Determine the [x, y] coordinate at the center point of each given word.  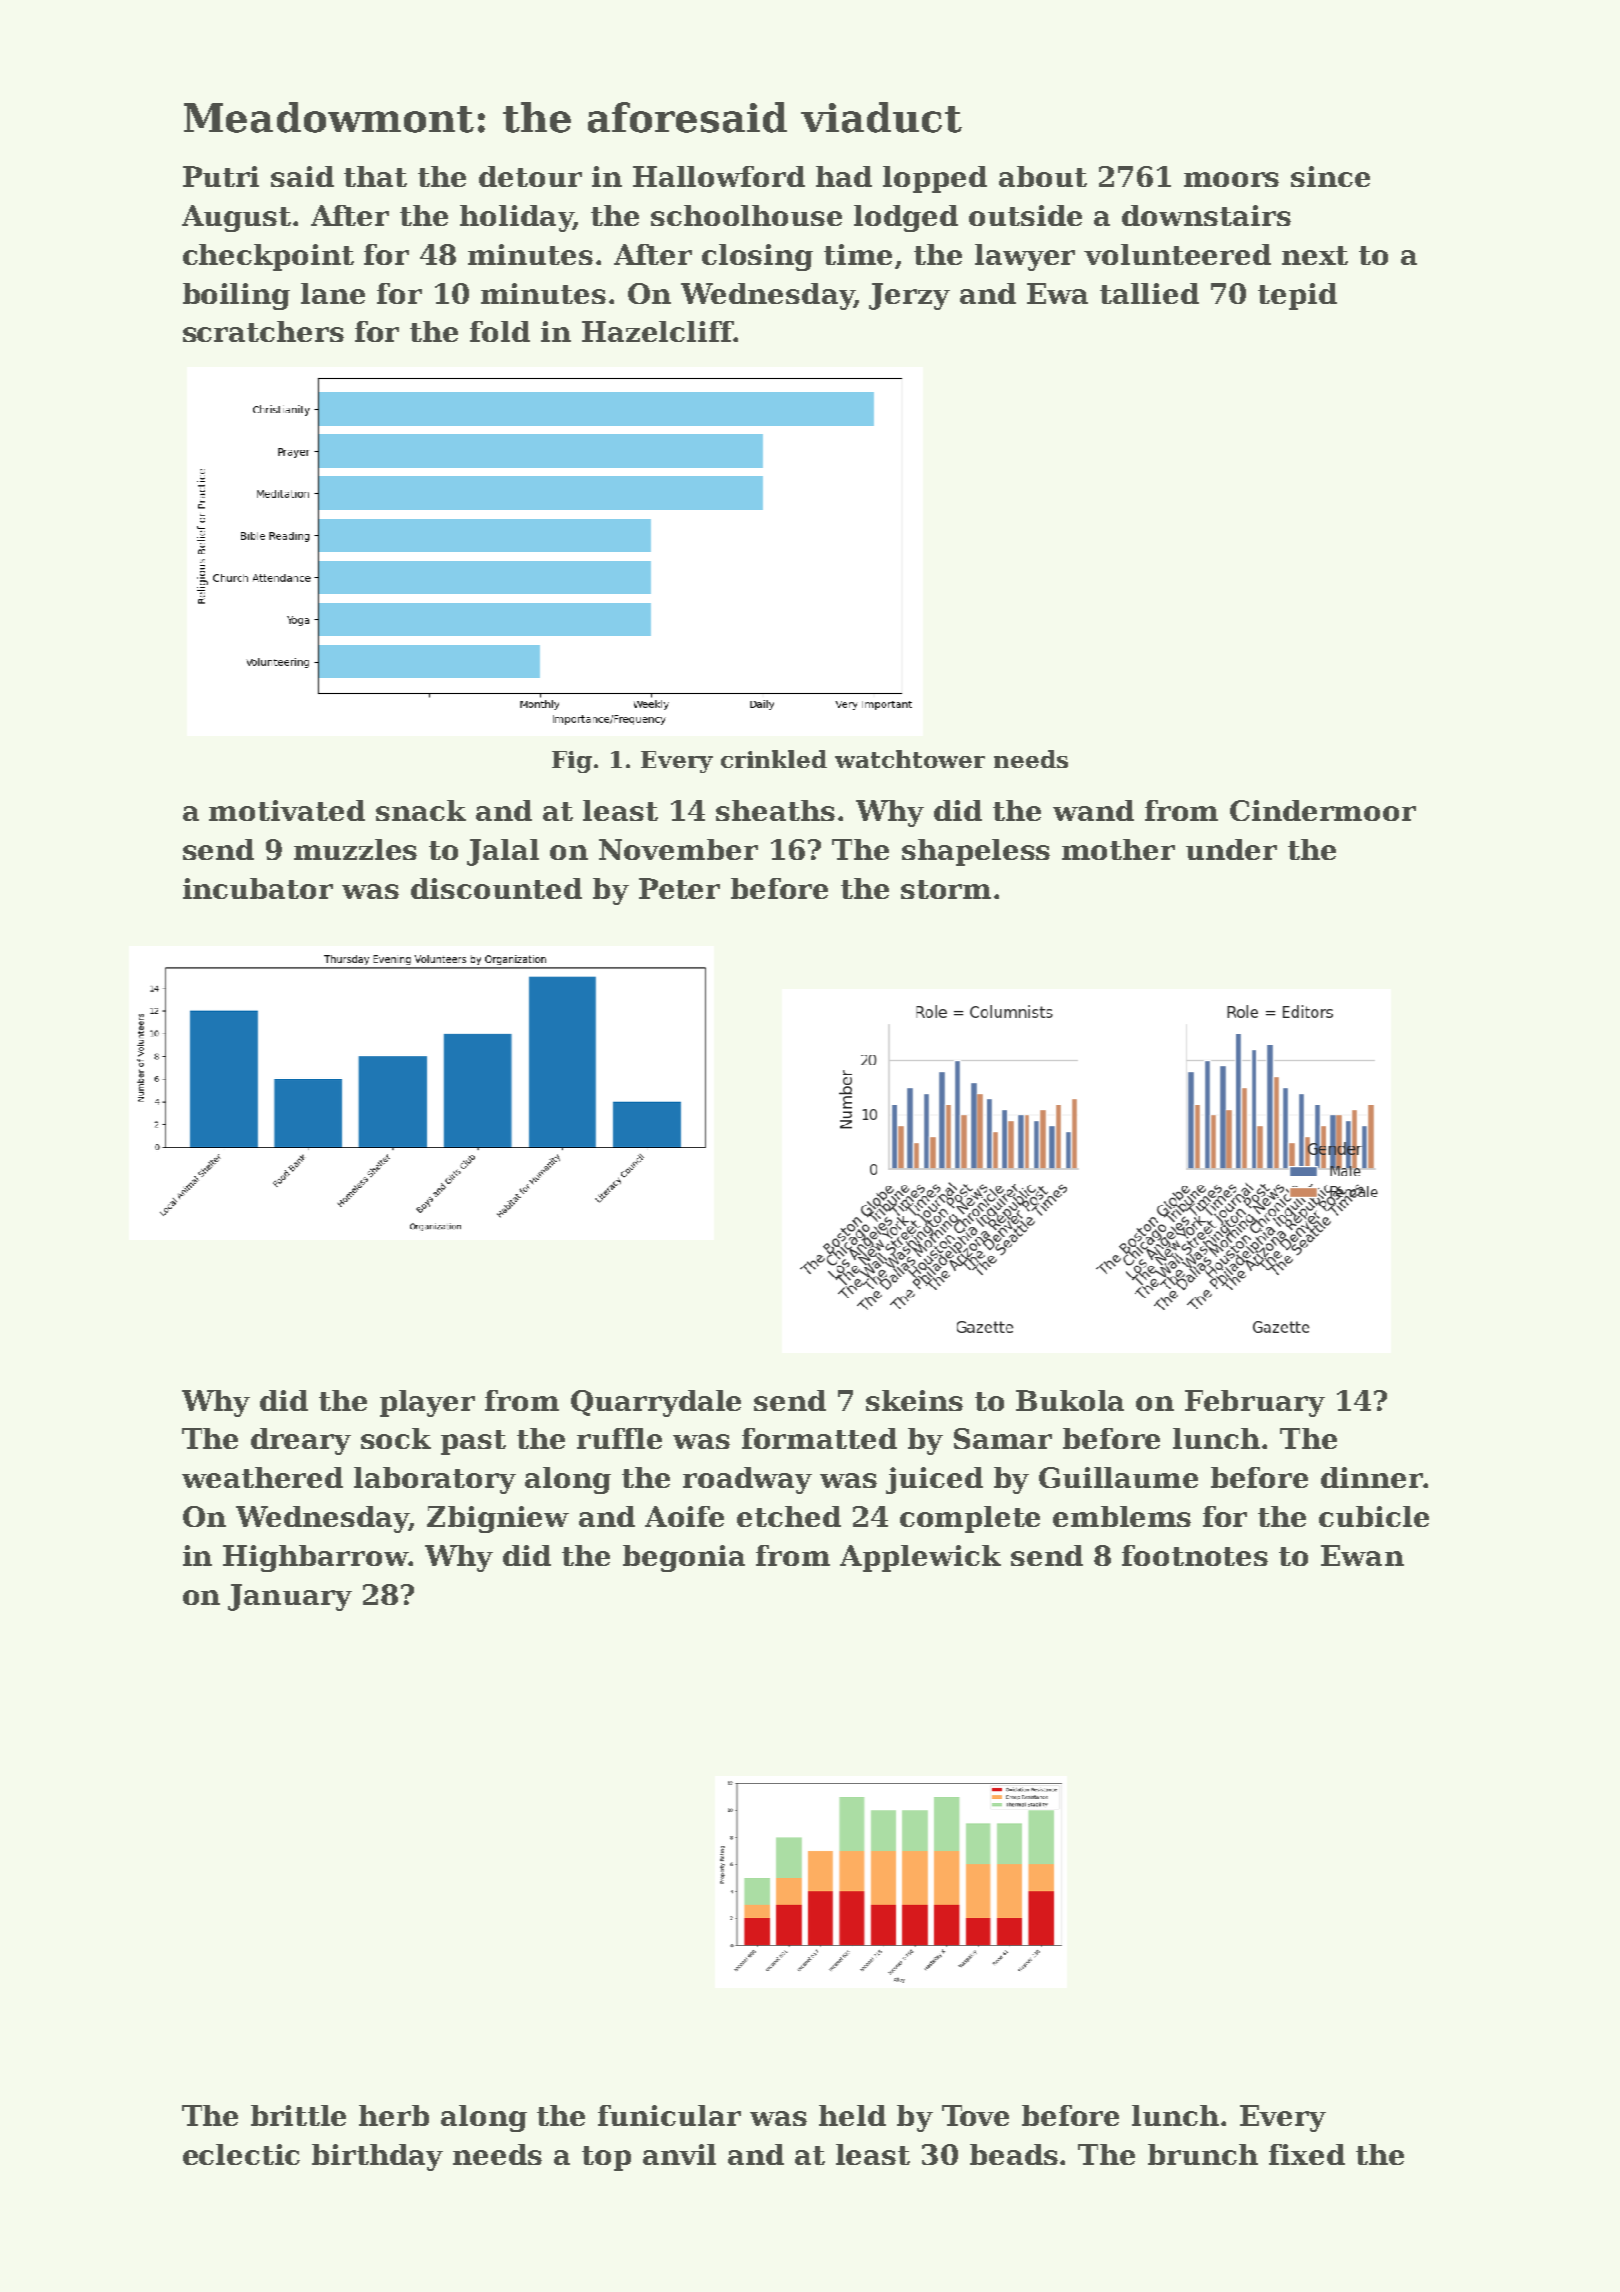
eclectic [241, 2154]
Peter [679, 888]
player [427, 1403]
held [852, 2115]
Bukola [1070, 1400]
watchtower [910, 759]
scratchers [263, 331]
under [1231, 849]
